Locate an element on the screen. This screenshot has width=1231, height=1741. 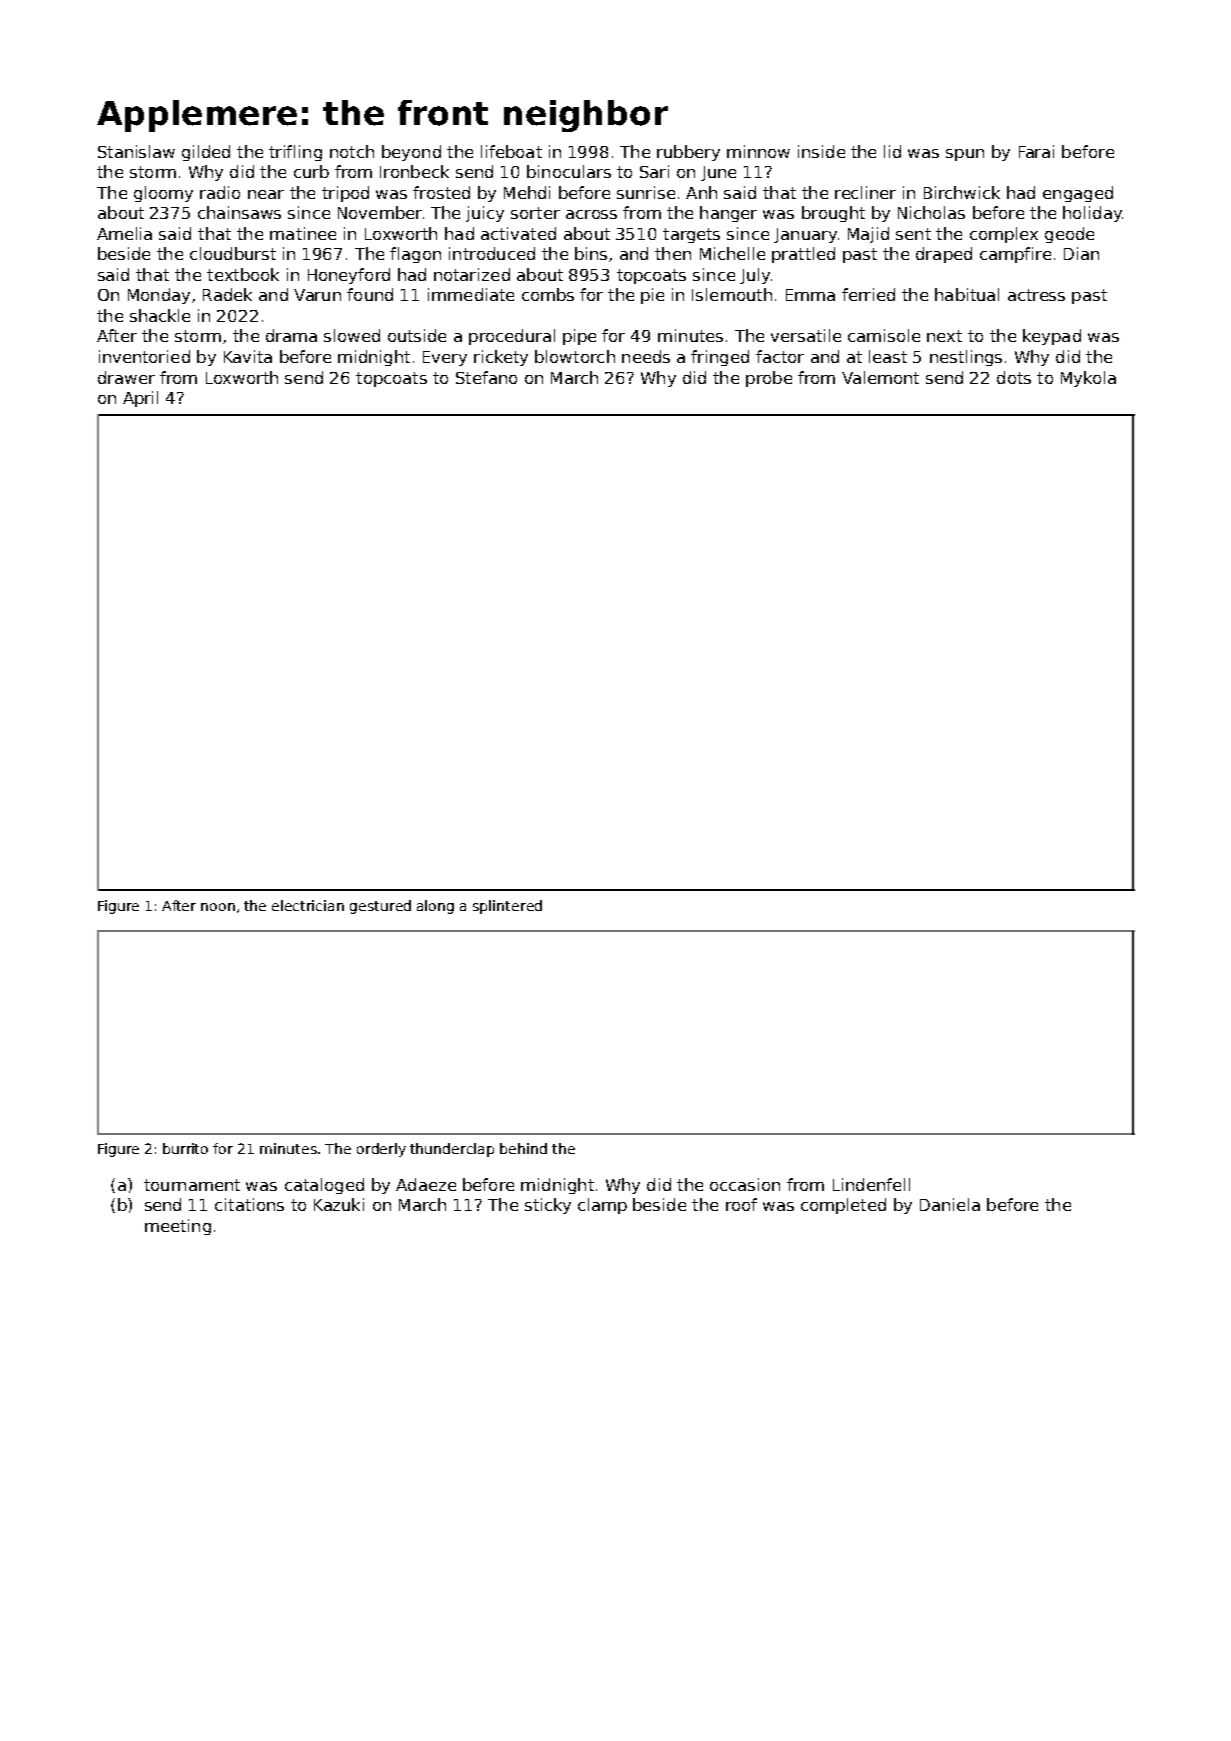
citations is located at coordinates (249, 1204).
